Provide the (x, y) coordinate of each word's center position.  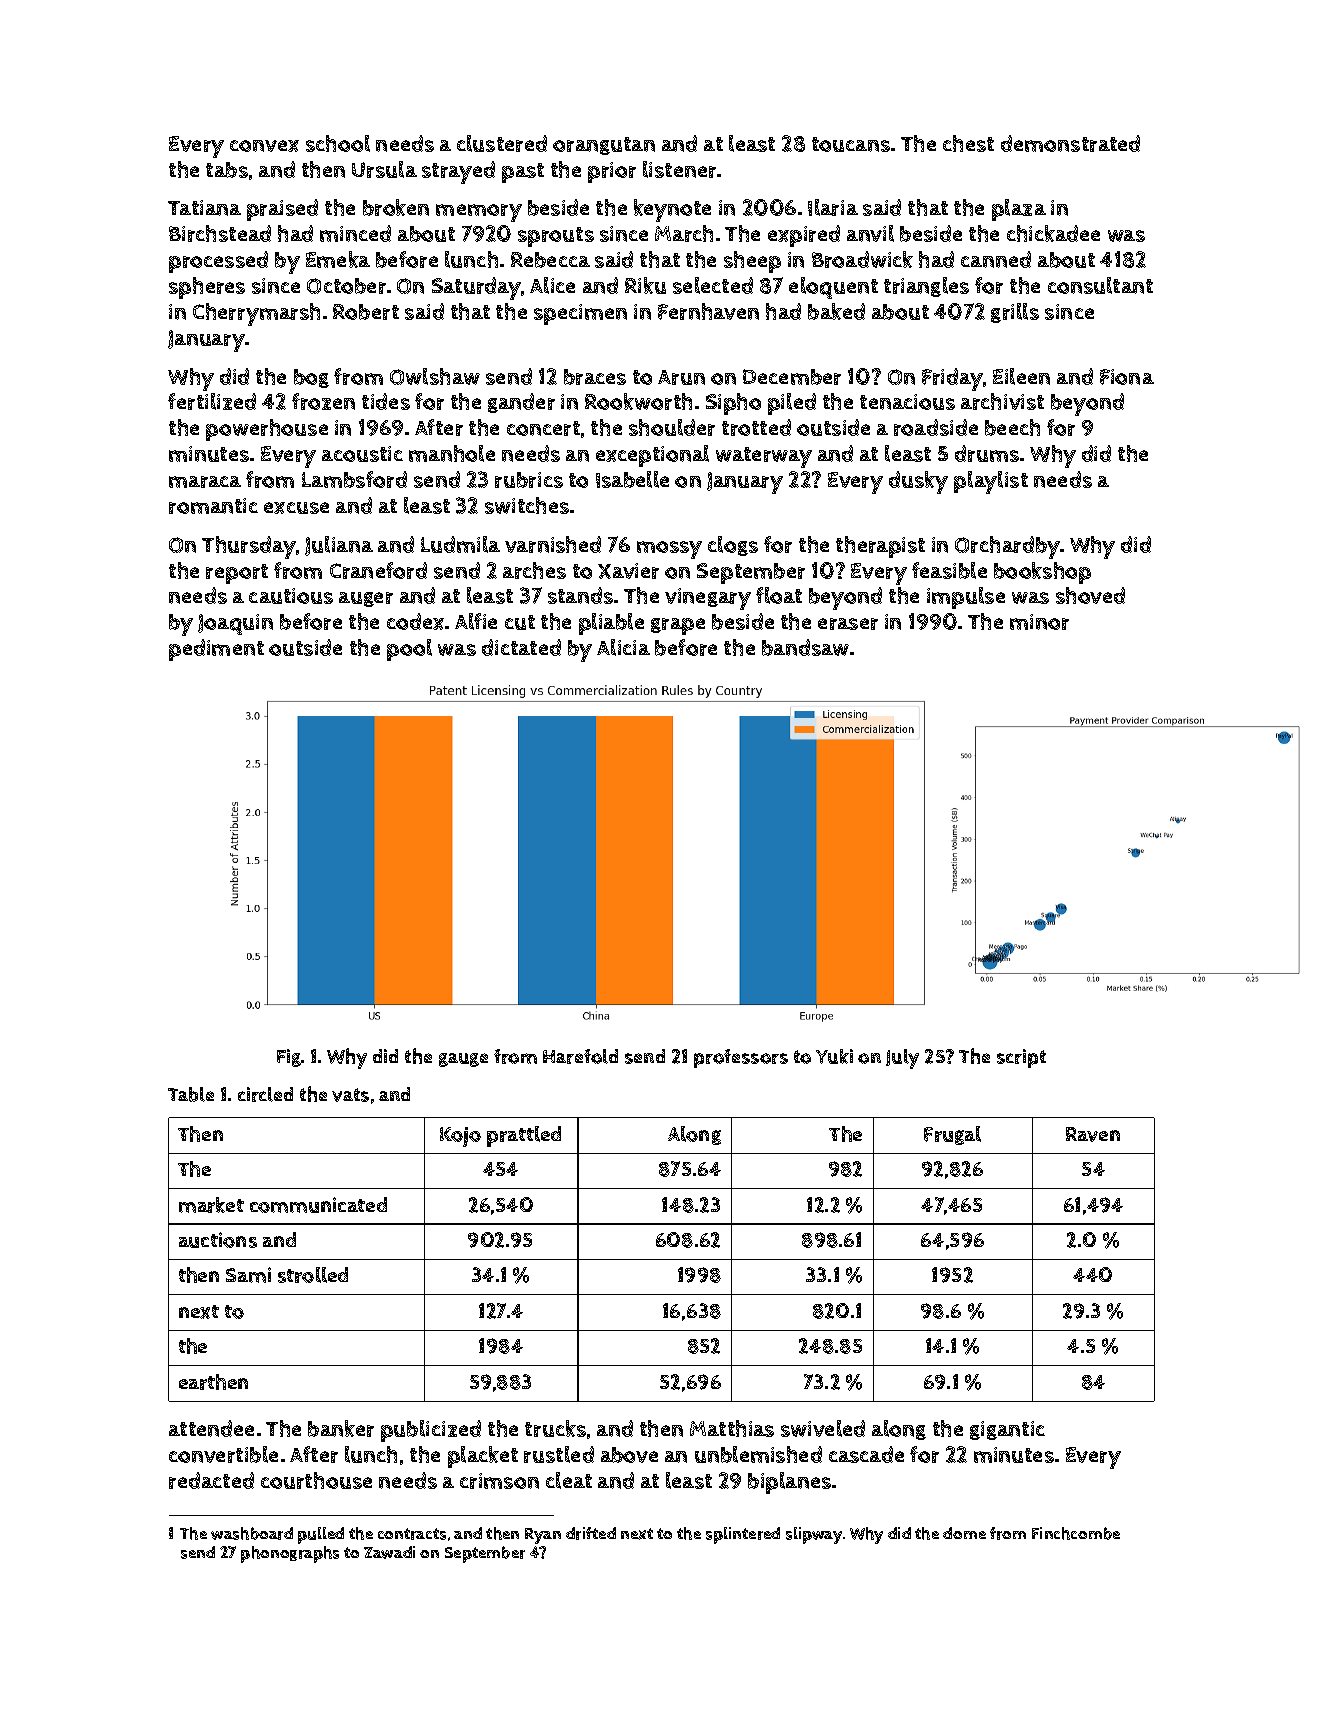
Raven (1093, 1134)
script (1021, 1058)
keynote (672, 210)
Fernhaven (708, 311)
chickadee (1053, 233)
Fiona (1127, 377)
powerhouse (267, 430)
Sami (248, 1275)
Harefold (580, 1056)
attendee (211, 1428)
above (629, 1455)
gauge (463, 1060)
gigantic (1007, 1430)
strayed (458, 172)
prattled (524, 1136)
